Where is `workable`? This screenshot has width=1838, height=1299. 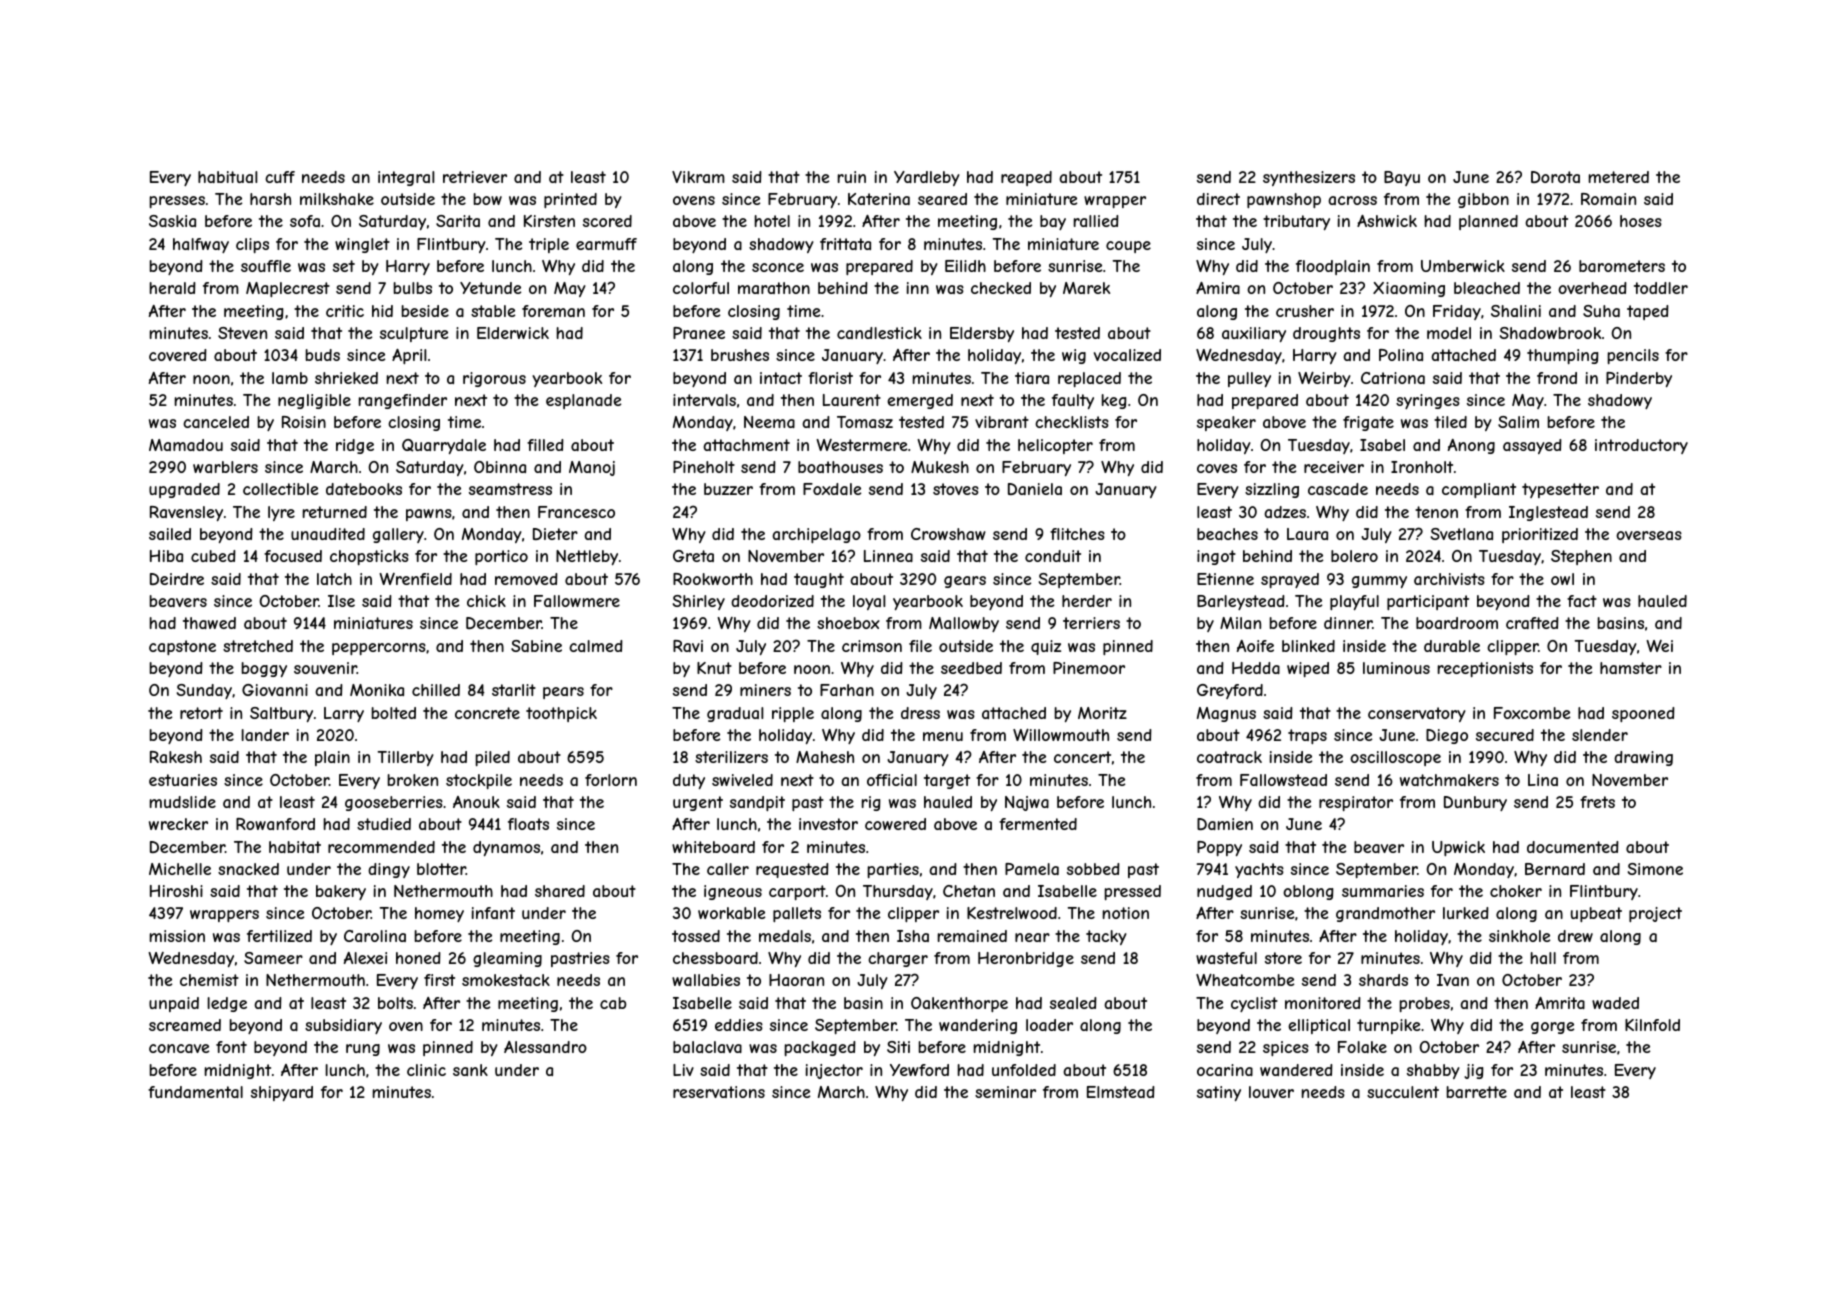 workable is located at coordinates (731, 913).
